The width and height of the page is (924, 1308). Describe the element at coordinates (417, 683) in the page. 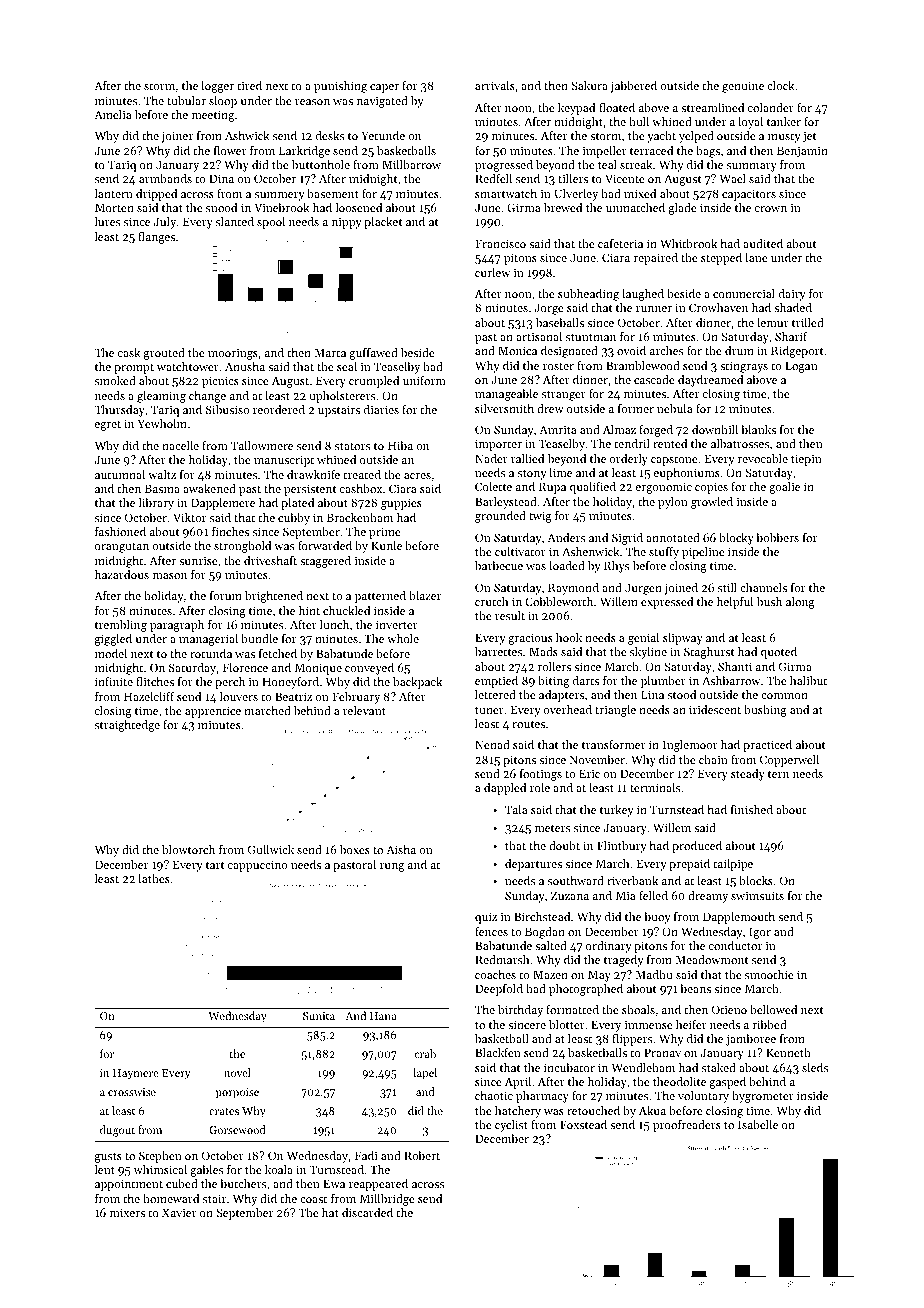

I see `backpack` at that location.
